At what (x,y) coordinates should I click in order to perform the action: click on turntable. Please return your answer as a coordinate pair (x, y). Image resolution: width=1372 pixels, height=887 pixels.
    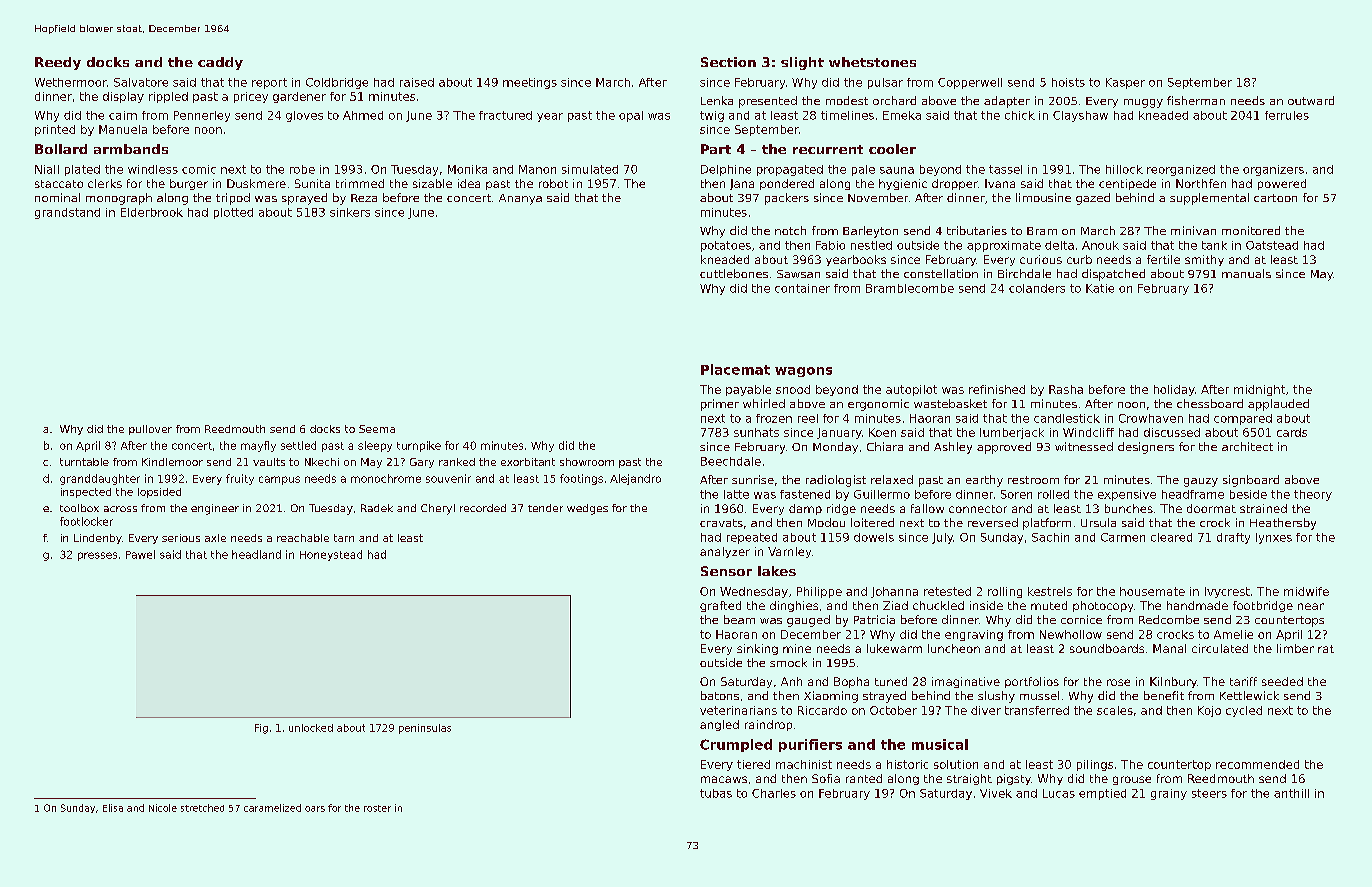
    Looking at the image, I should click on (84, 462).
